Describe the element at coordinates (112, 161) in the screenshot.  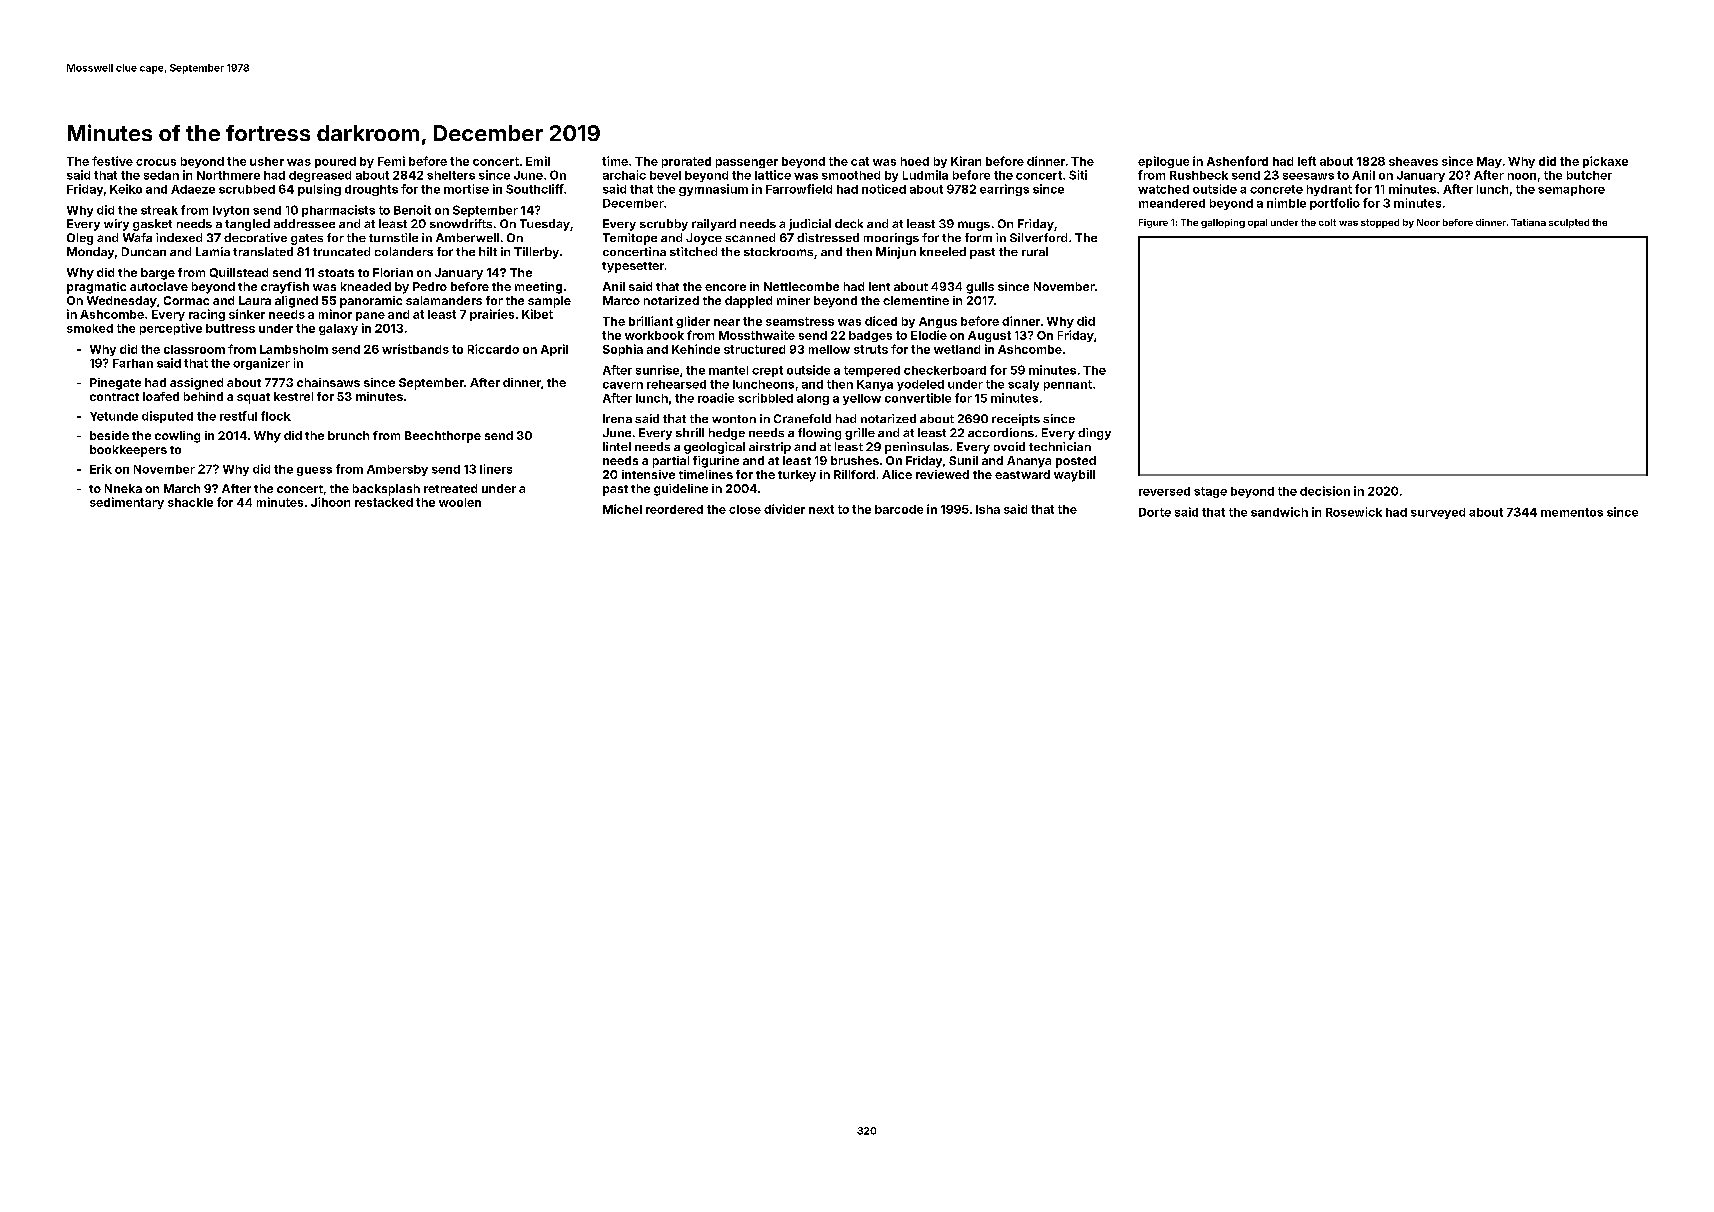
I see `festive` at that location.
